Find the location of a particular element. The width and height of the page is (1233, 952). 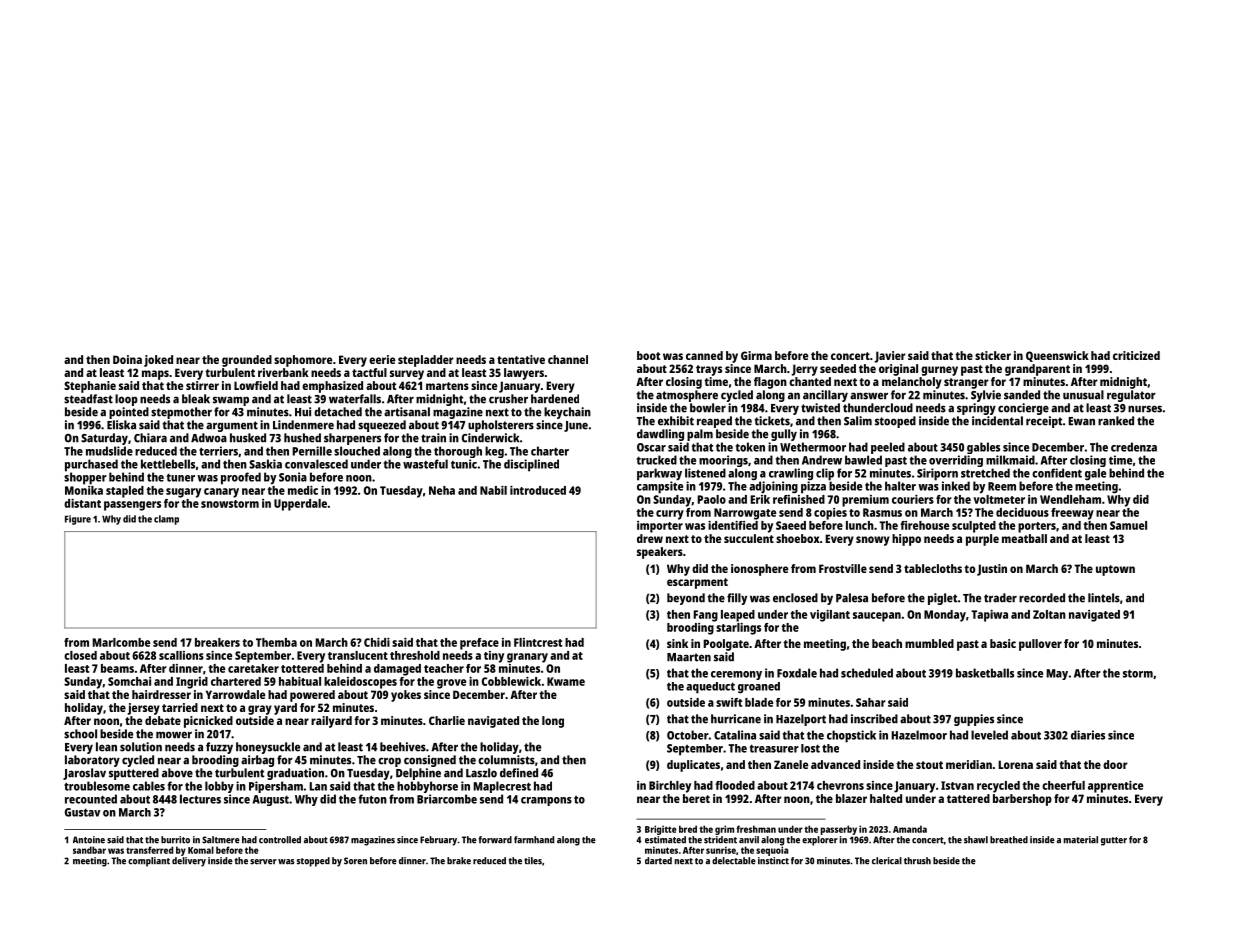

stranger is located at coordinates (966, 383).
